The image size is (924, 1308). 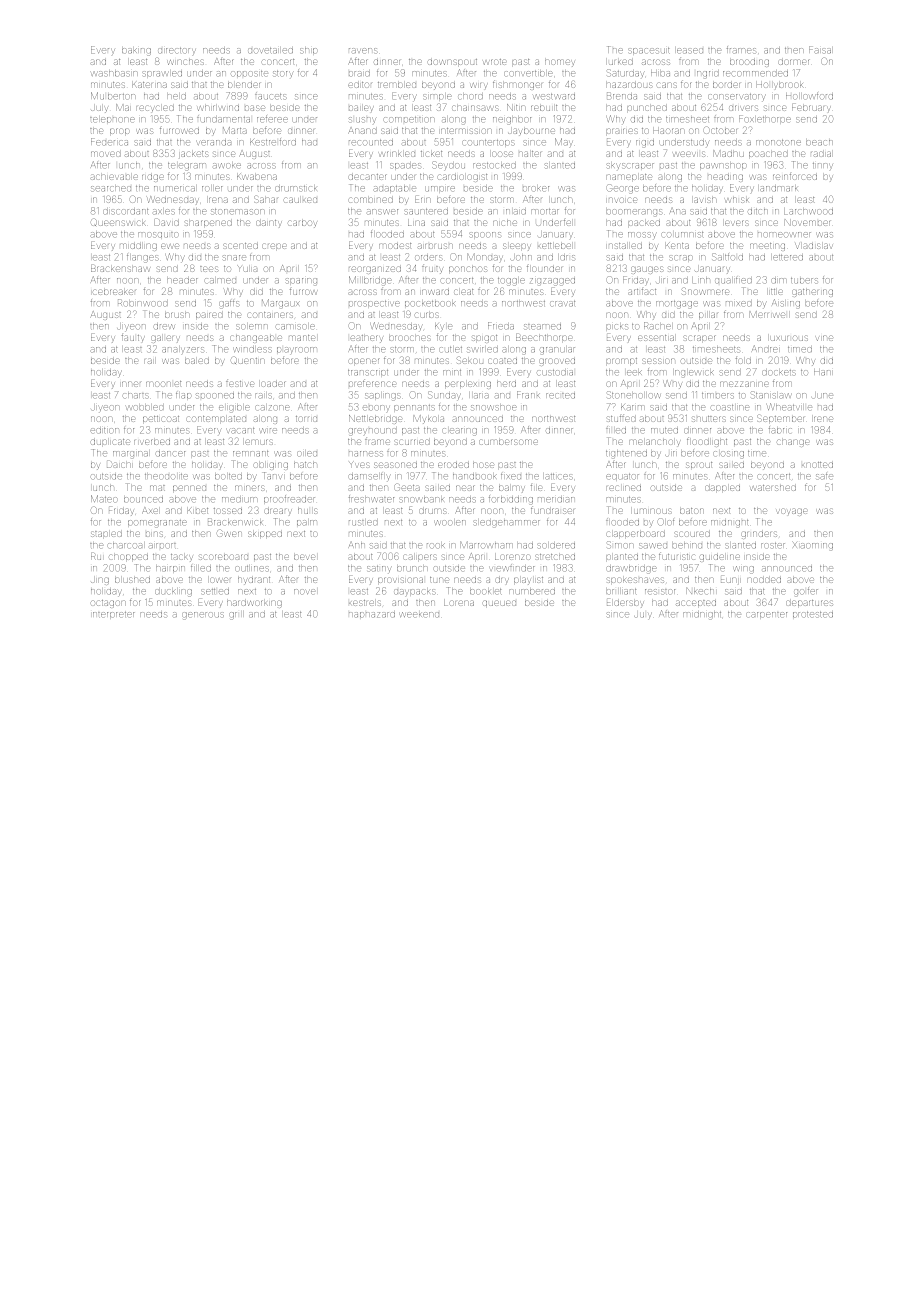 I want to click on recounted, so click(x=371, y=142).
